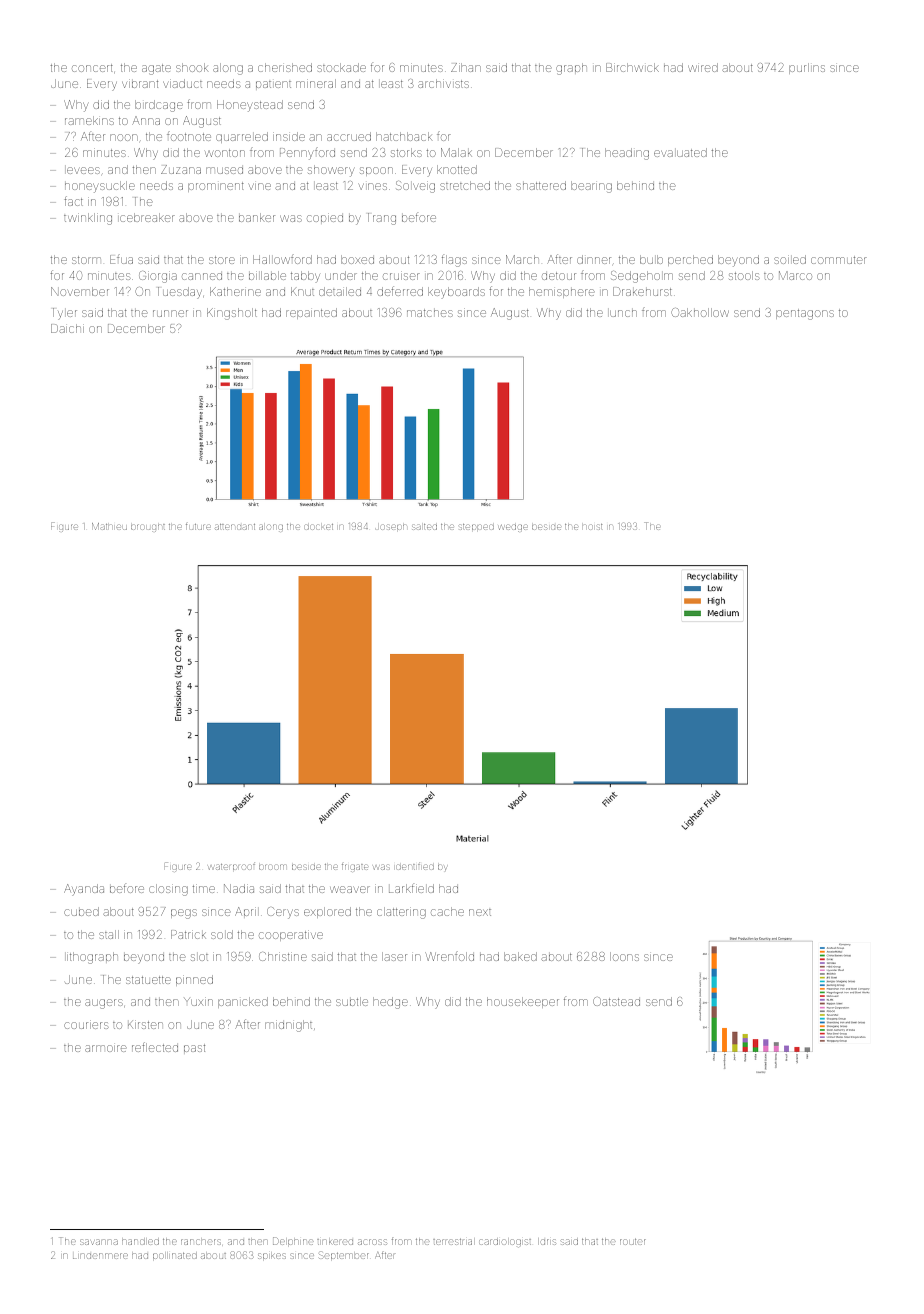 The height and width of the screenshot is (1314, 924). Describe the element at coordinates (81, 911) in the screenshot. I see `cubed` at that location.
